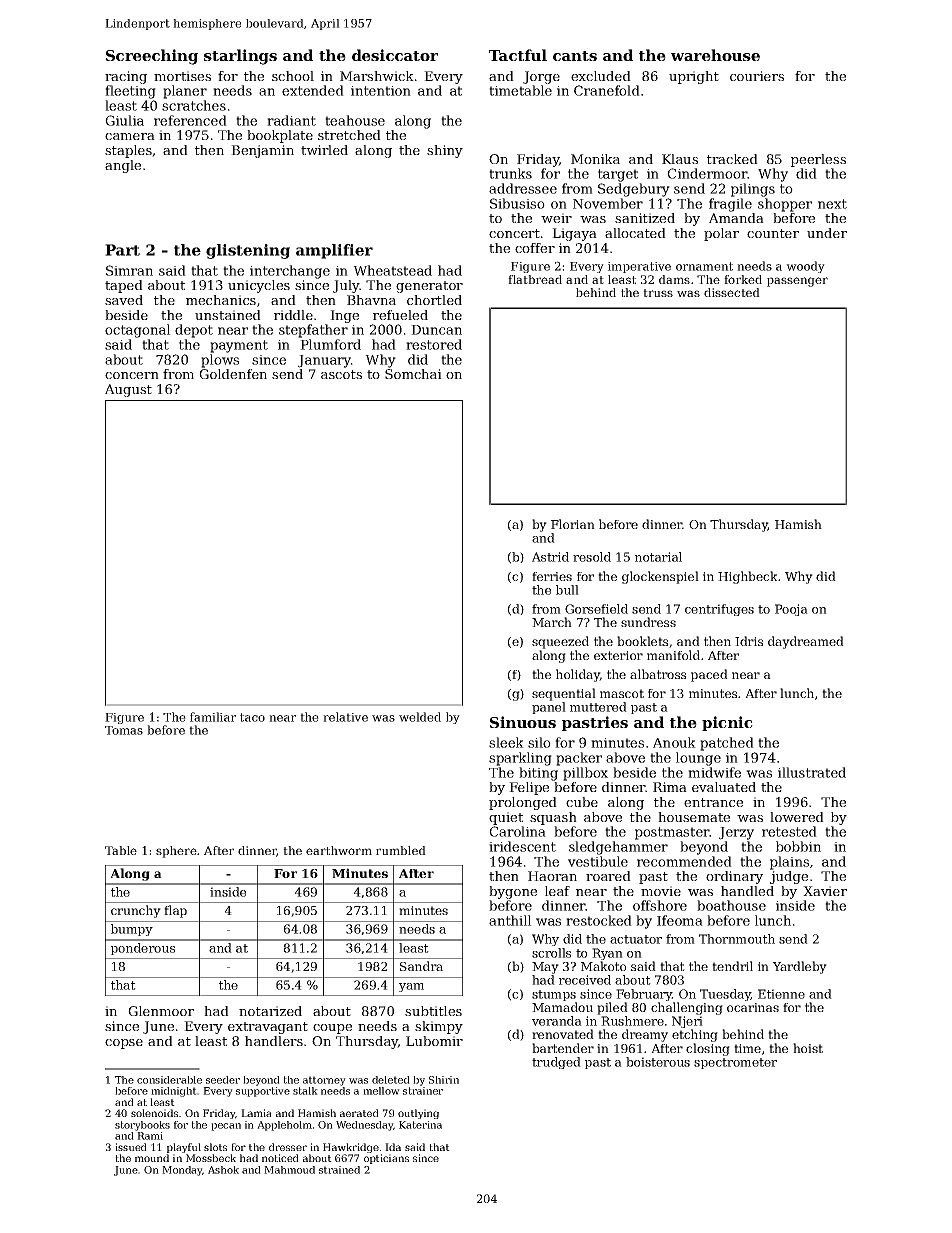 This screenshot has width=952, height=1233. Describe the element at coordinates (420, 717) in the screenshot. I see `welded` at that location.
